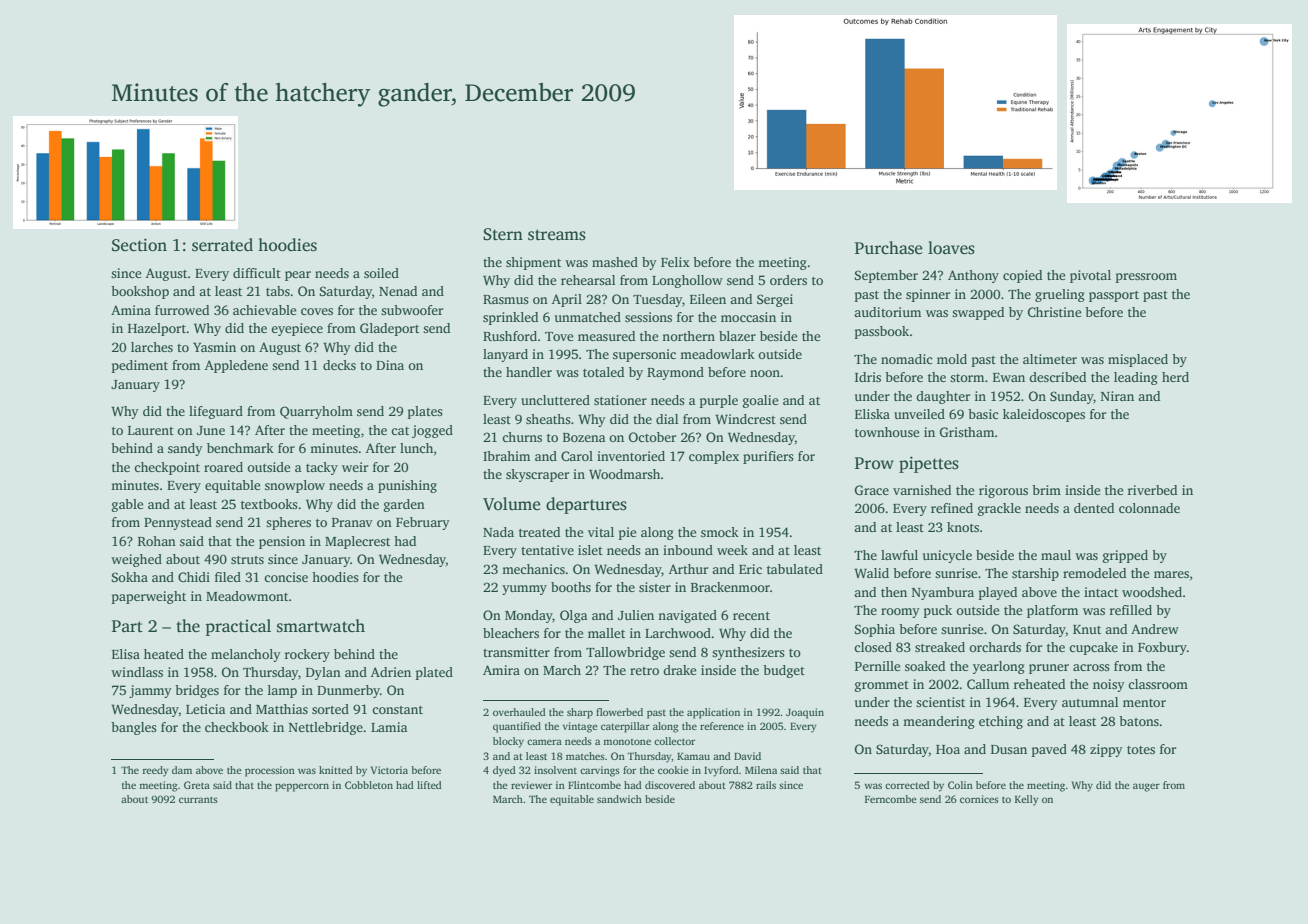  Describe the element at coordinates (425, 412) in the image. I see `plates` at that location.
